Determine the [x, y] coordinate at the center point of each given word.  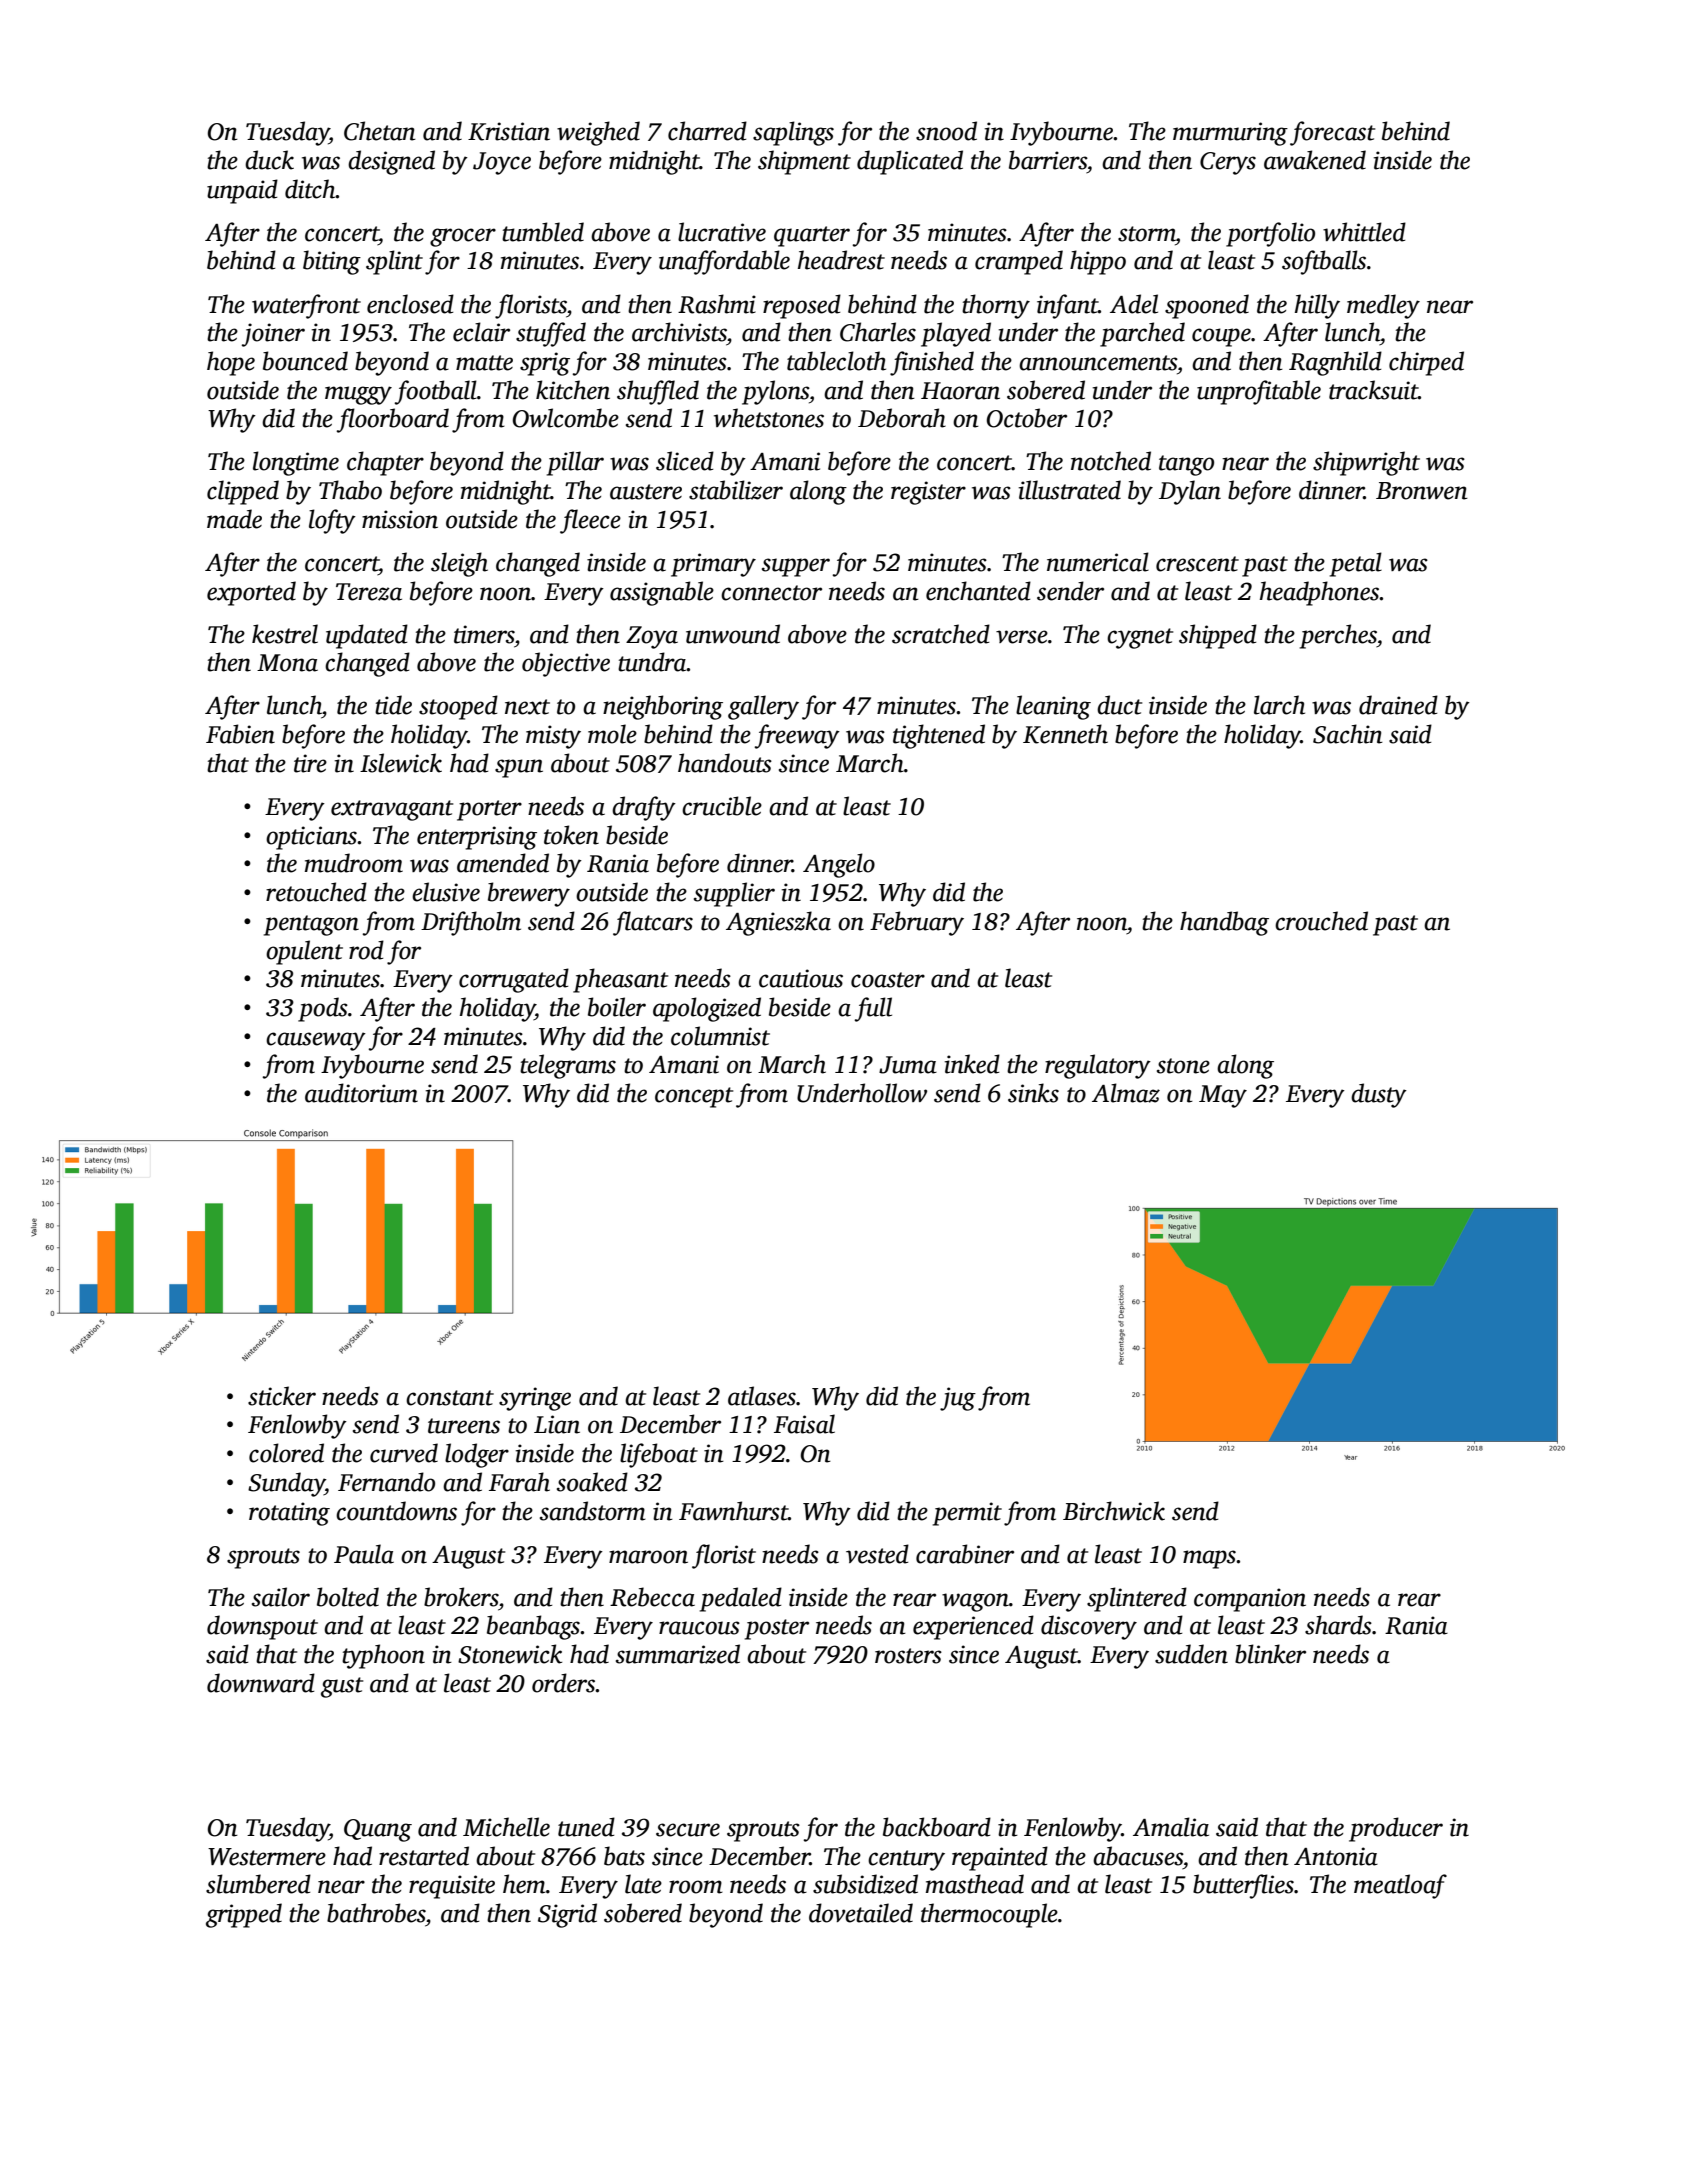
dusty [1379, 1095]
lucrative [722, 232]
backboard [937, 1827]
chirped [1426, 363]
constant [450, 1398]
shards [1338, 1625]
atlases [762, 1396]
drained [1398, 705]
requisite [452, 1887]
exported [251, 593]
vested [877, 1554]
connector [771, 593]
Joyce [502, 163]
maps [1209, 1559]
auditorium [361, 1093]
